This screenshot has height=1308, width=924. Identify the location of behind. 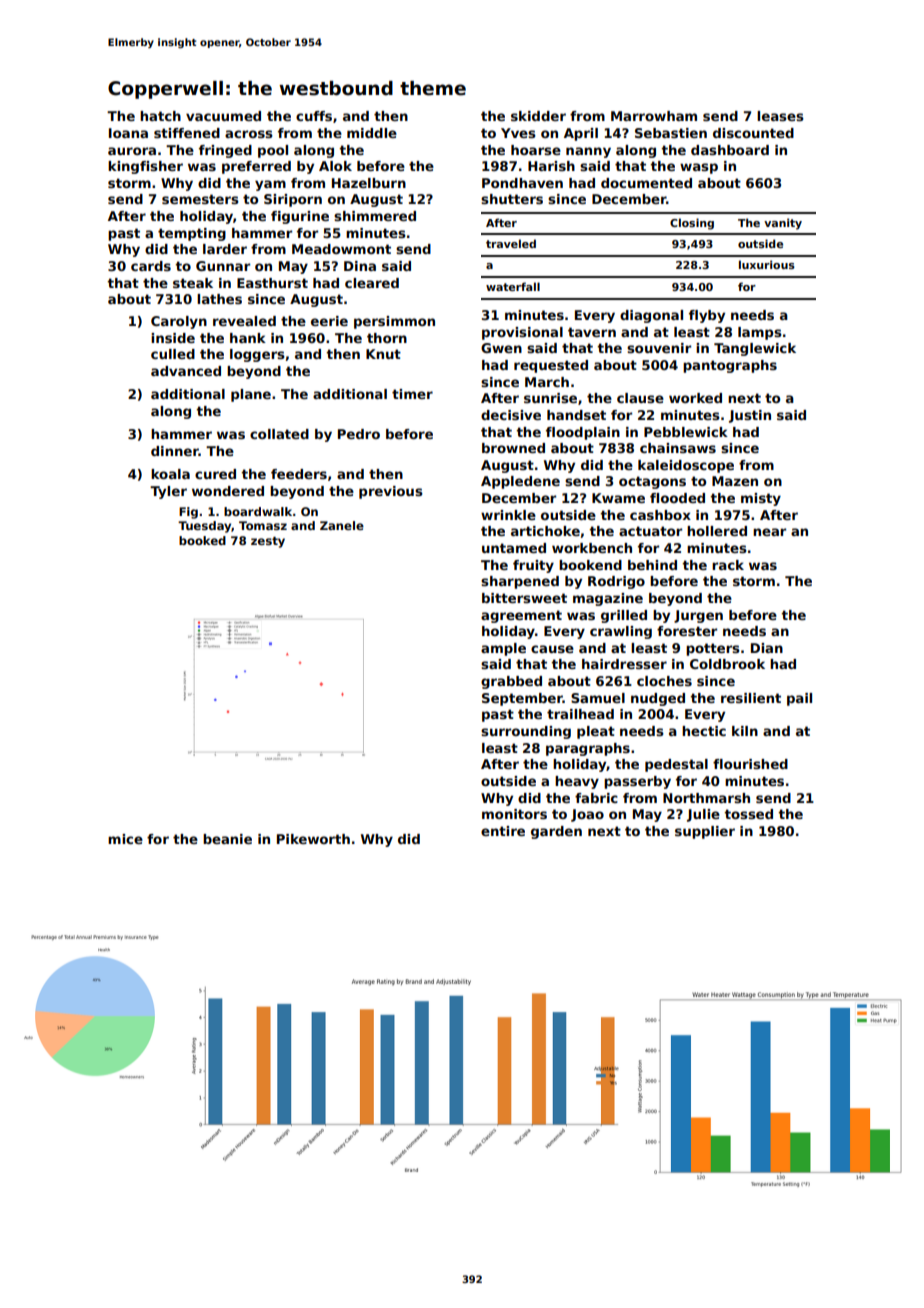
(652, 565).
